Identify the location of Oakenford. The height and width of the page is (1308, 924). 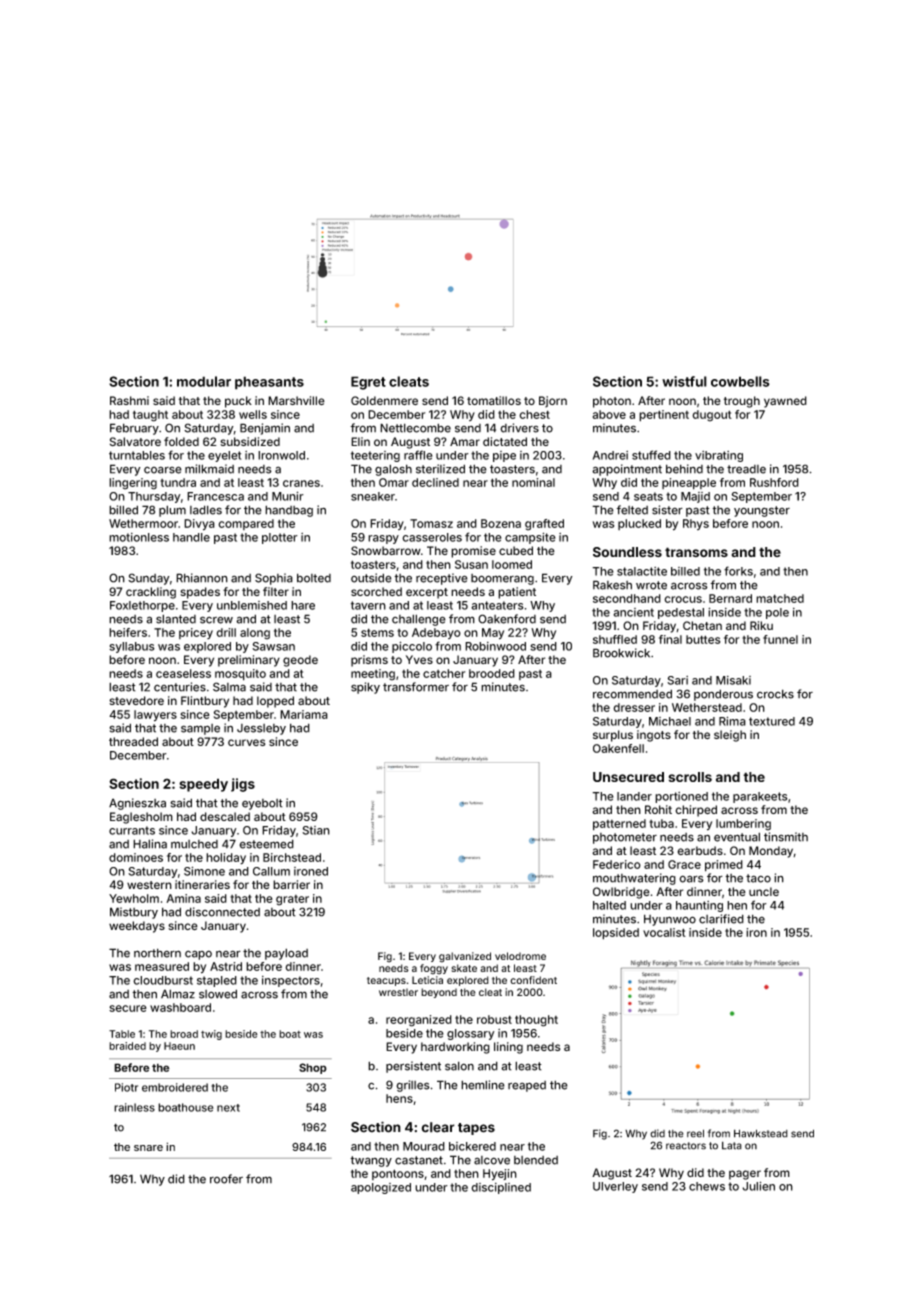
(507, 619).
